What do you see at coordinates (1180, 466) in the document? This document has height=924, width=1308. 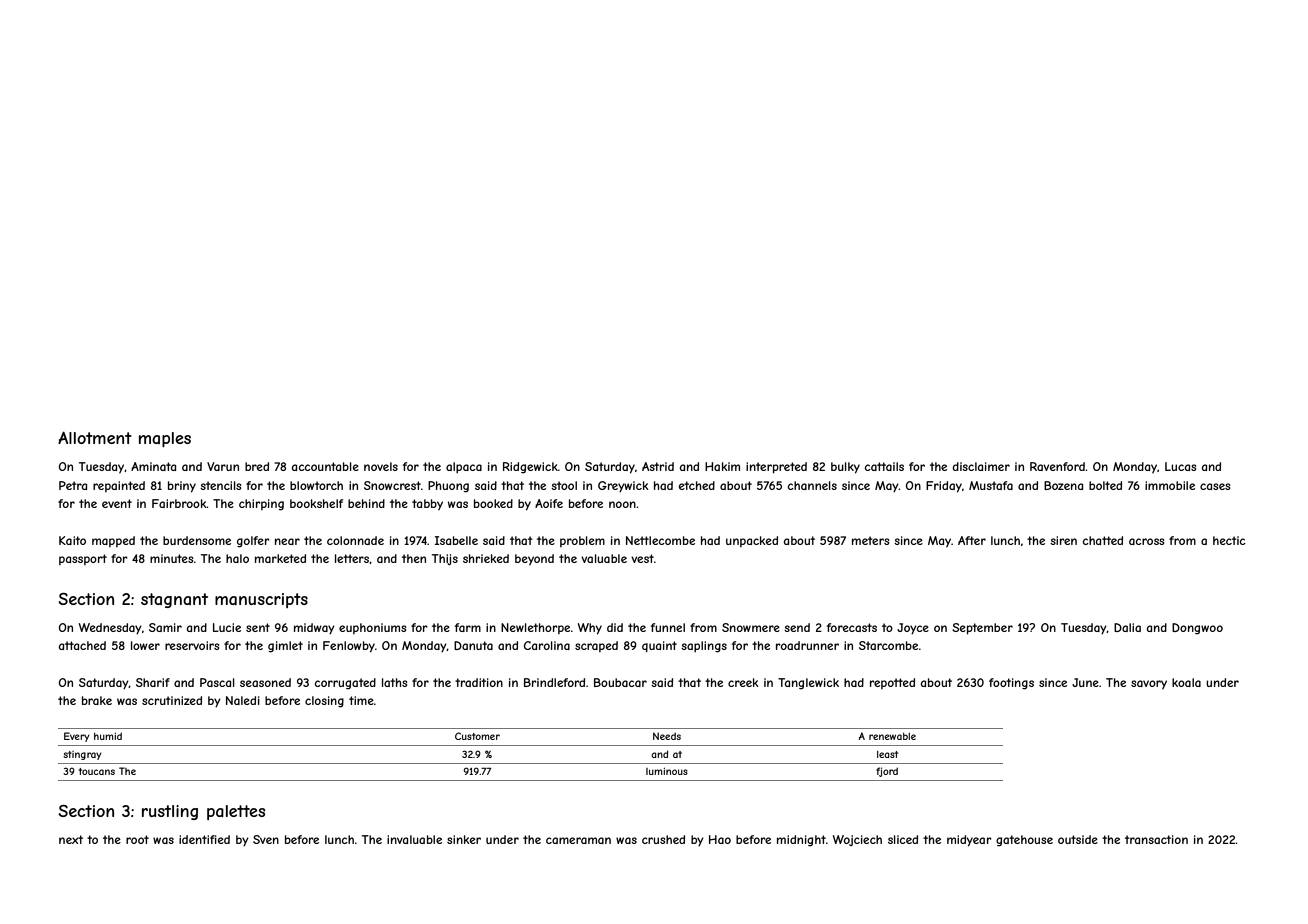 I see `Lucas` at bounding box center [1180, 466].
